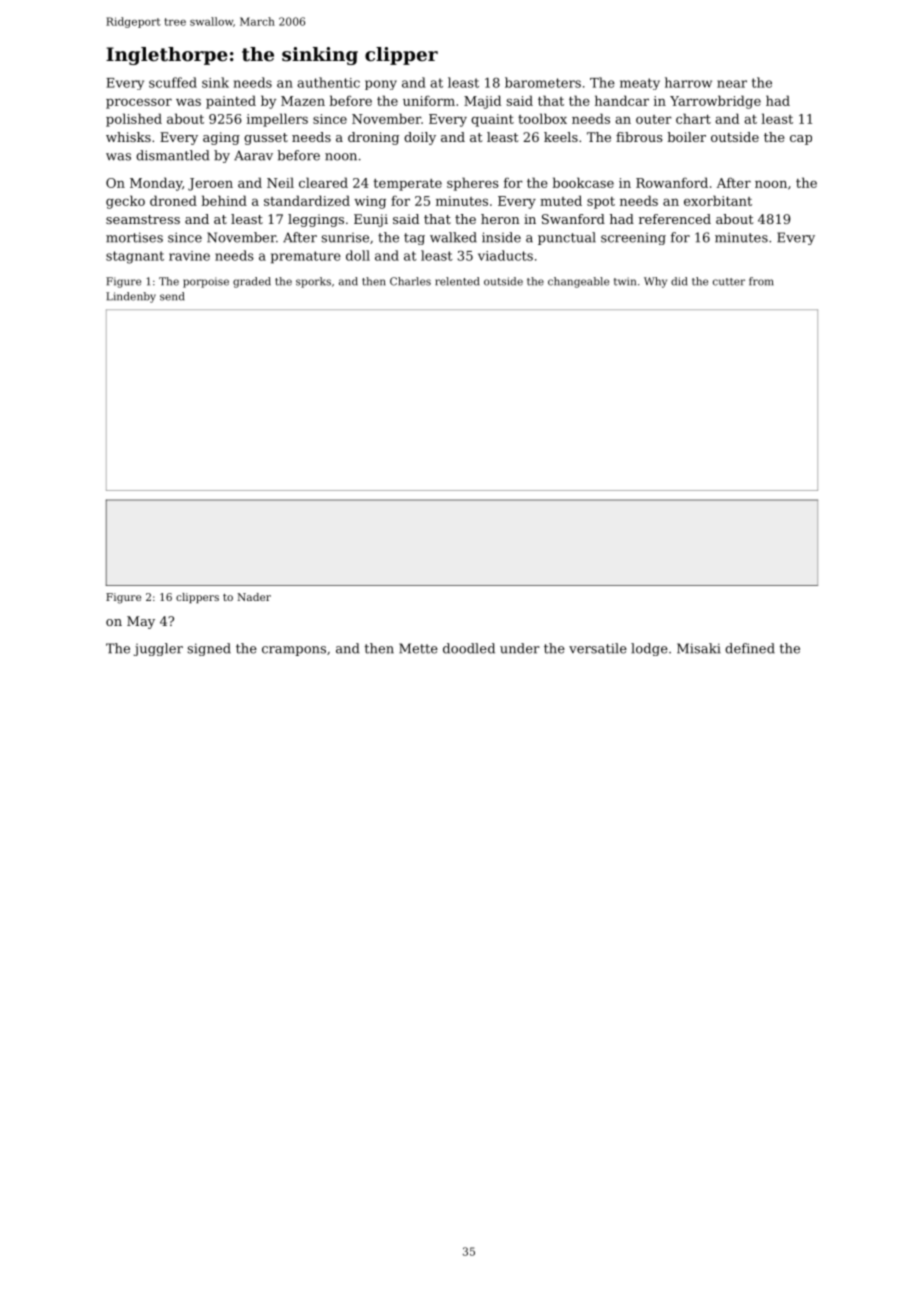 The height and width of the page is (1308, 924). What do you see at coordinates (371, 220) in the page?
I see `Eunji` at bounding box center [371, 220].
